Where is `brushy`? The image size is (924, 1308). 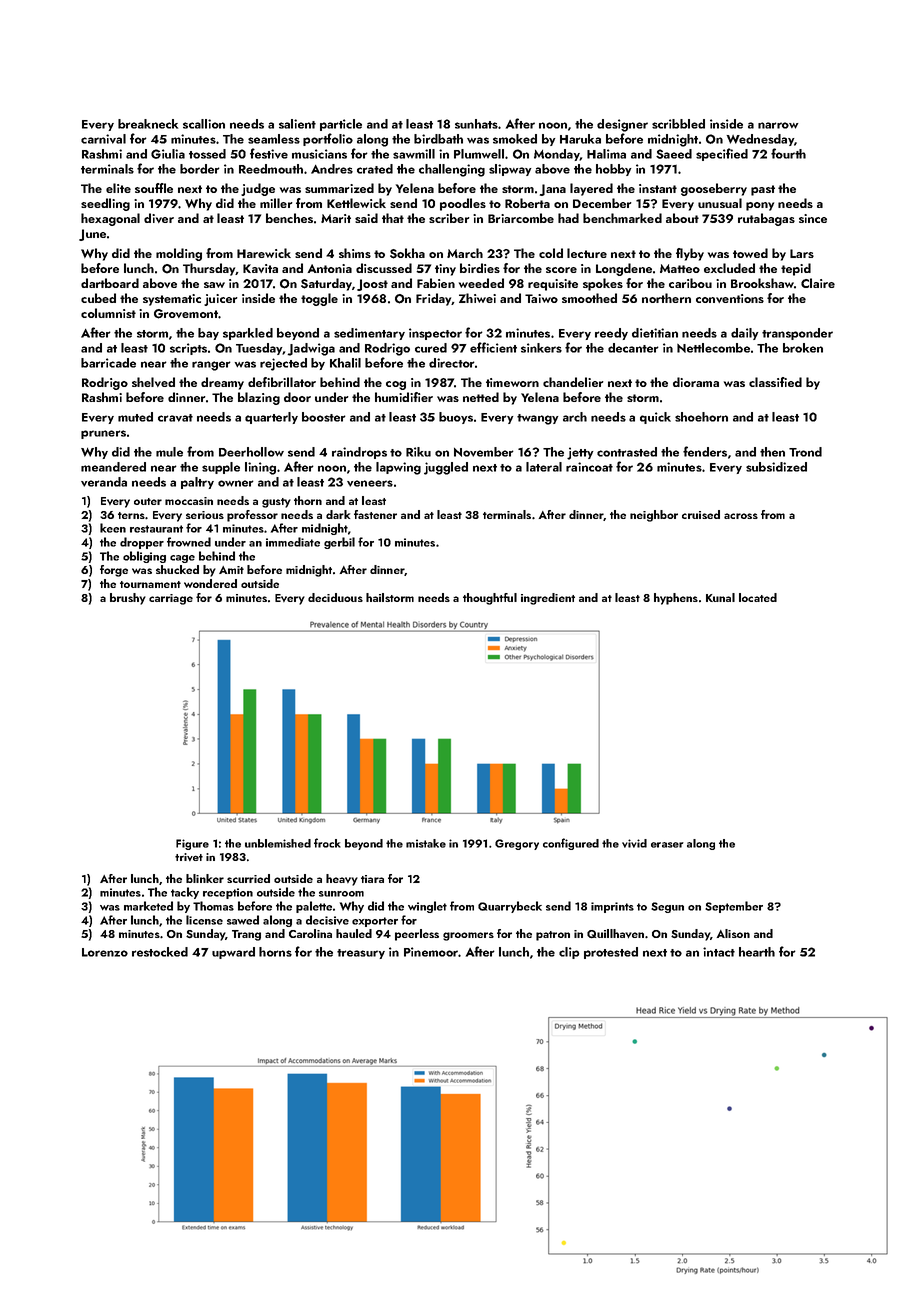
brushy is located at coordinates (128, 599).
